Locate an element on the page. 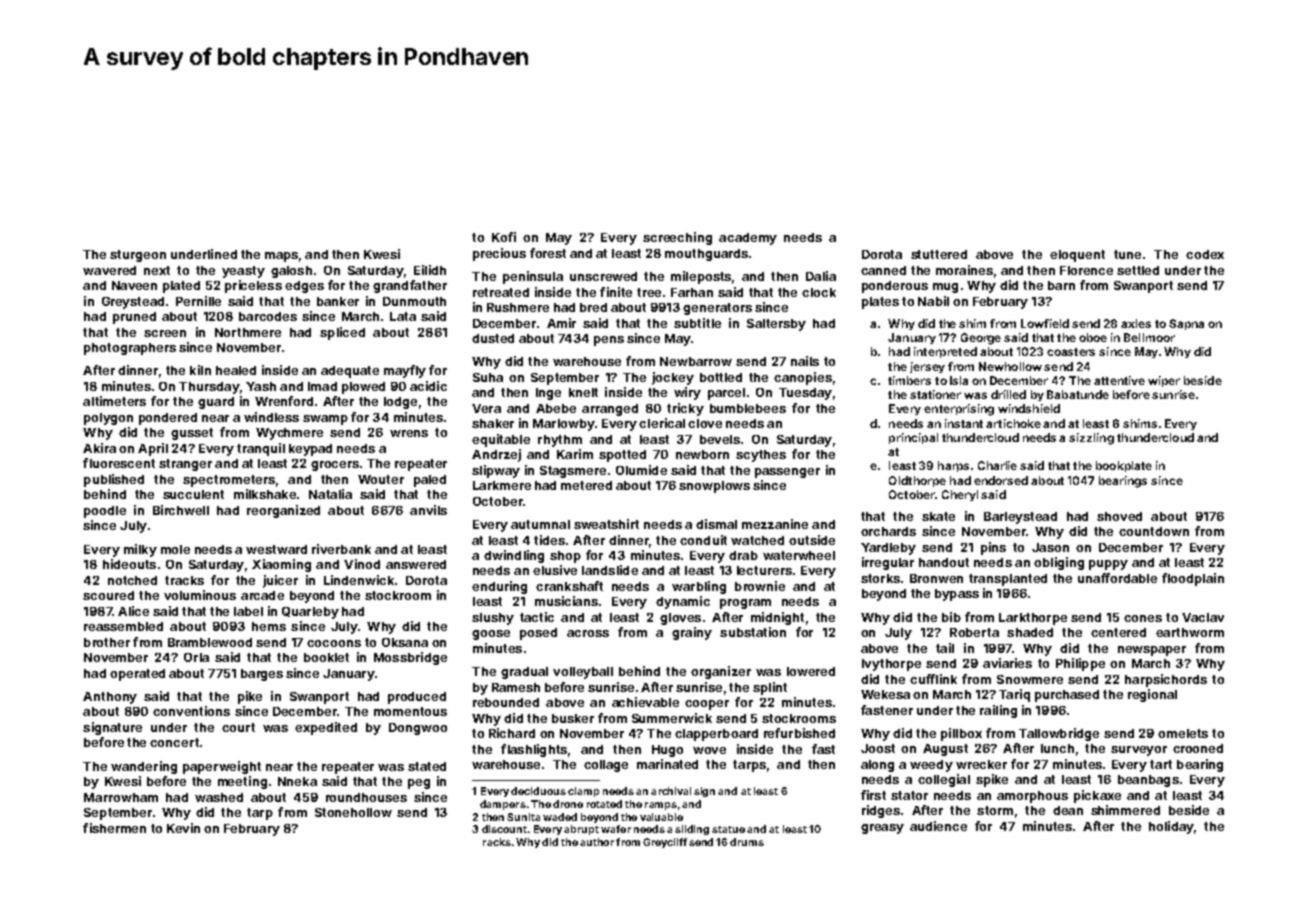  reorganized is located at coordinates (283, 511).
